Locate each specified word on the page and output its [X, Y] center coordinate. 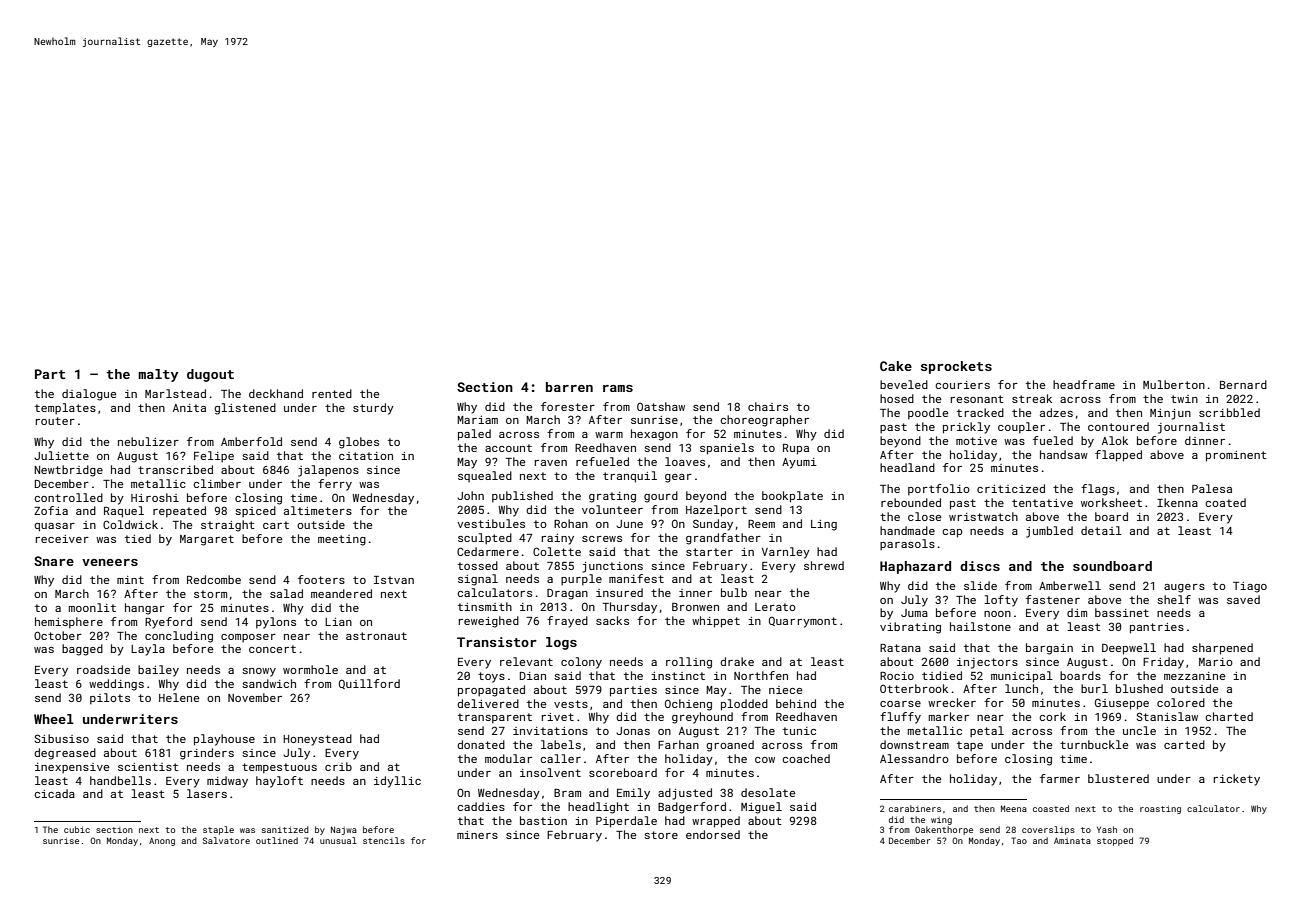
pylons [276, 623]
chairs [768, 406]
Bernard [1243, 384]
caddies [481, 806]
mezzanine [1194, 676]
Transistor [497, 642]
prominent [1236, 456]
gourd [661, 497]
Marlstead [175, 393]
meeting [342, 540]
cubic [77, 829]
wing [941, 821]
